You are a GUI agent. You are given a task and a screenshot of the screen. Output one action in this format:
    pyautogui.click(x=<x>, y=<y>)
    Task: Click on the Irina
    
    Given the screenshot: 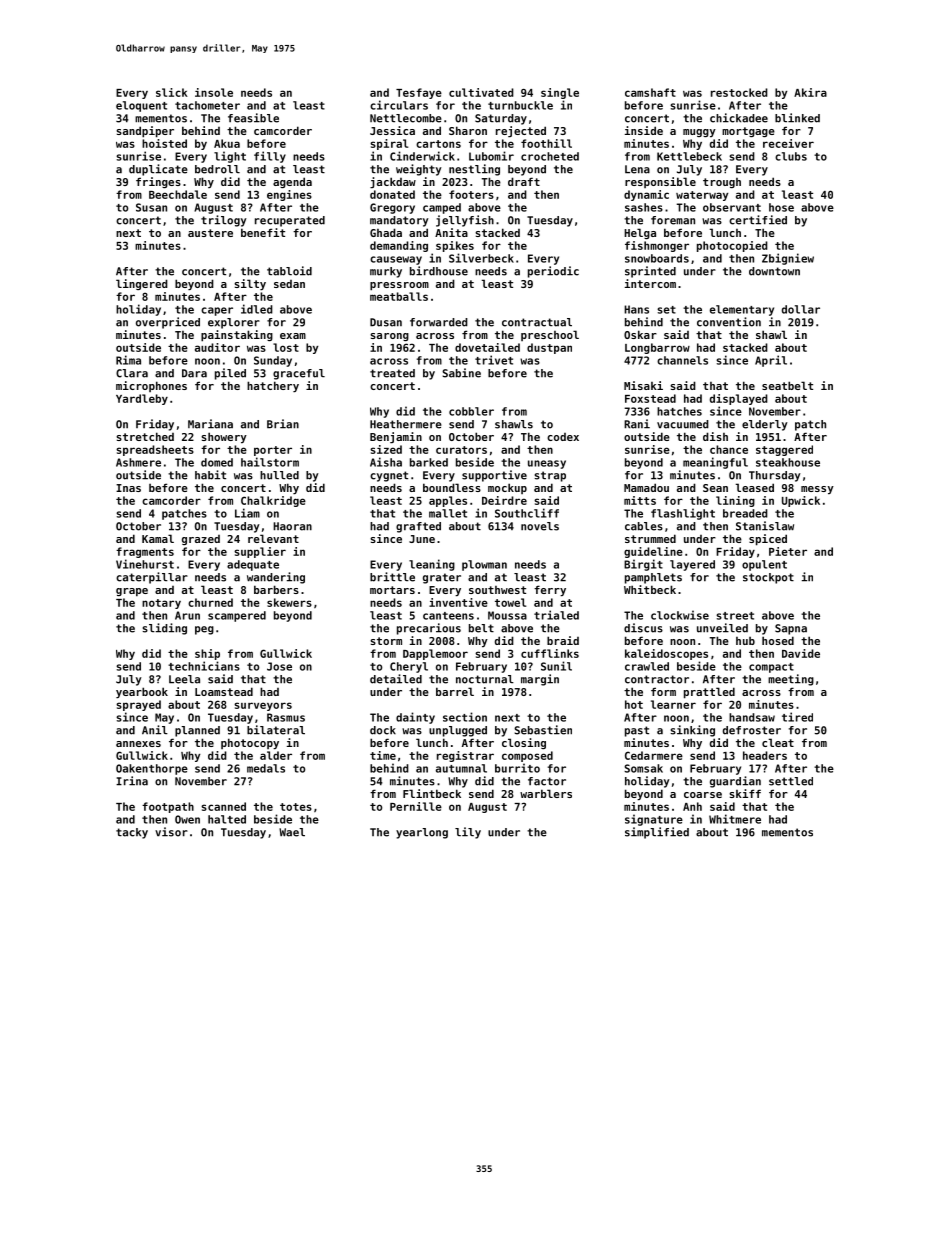 What is the action you would take?
    pyautogui.click(x=132, y=781)
